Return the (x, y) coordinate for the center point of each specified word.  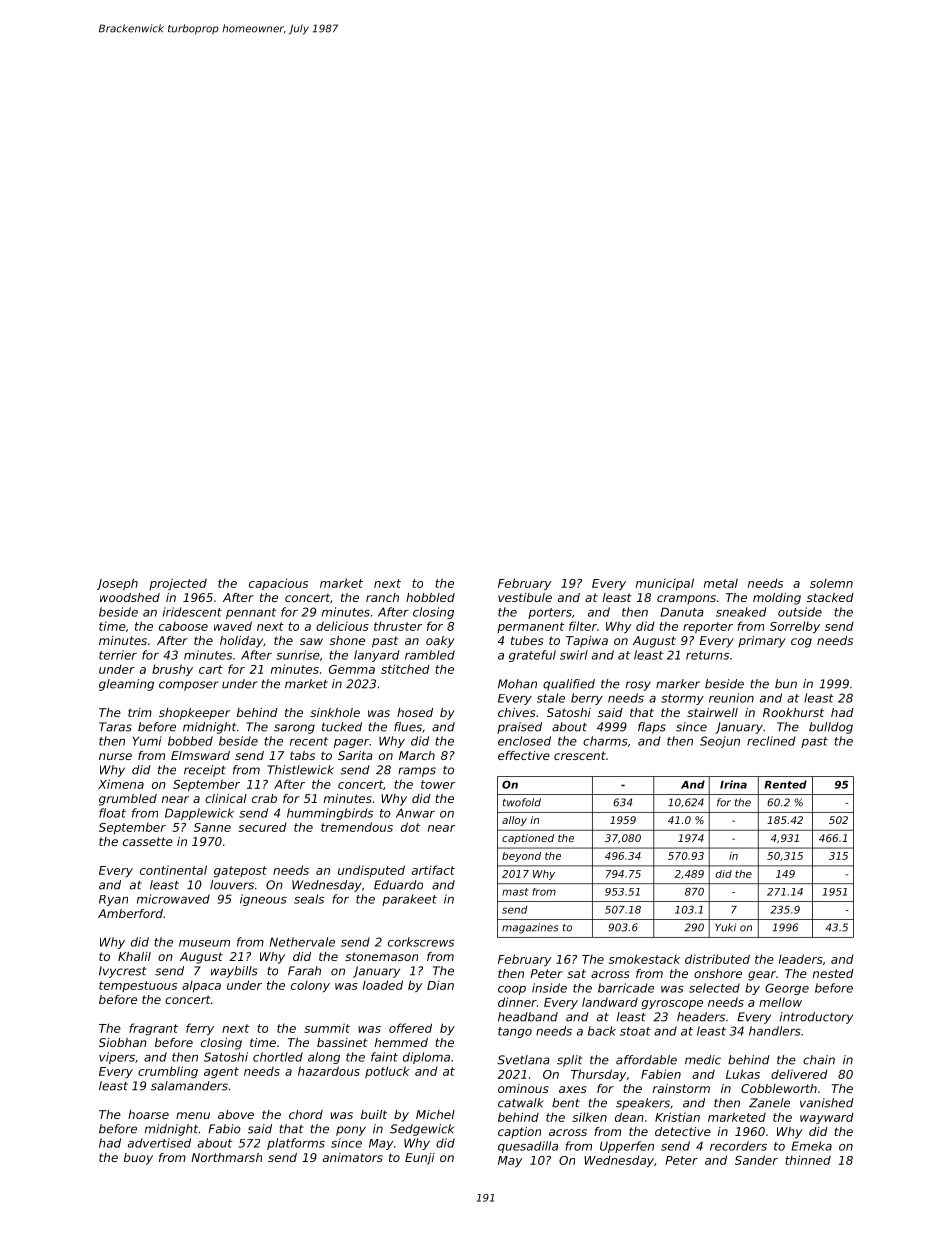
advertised (159, 1143)
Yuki (725, 927)
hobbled (430, 597)
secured (262, 827)
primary (762, 642)
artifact (433, 870)
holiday (241, 642)
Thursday (598, 1075)
